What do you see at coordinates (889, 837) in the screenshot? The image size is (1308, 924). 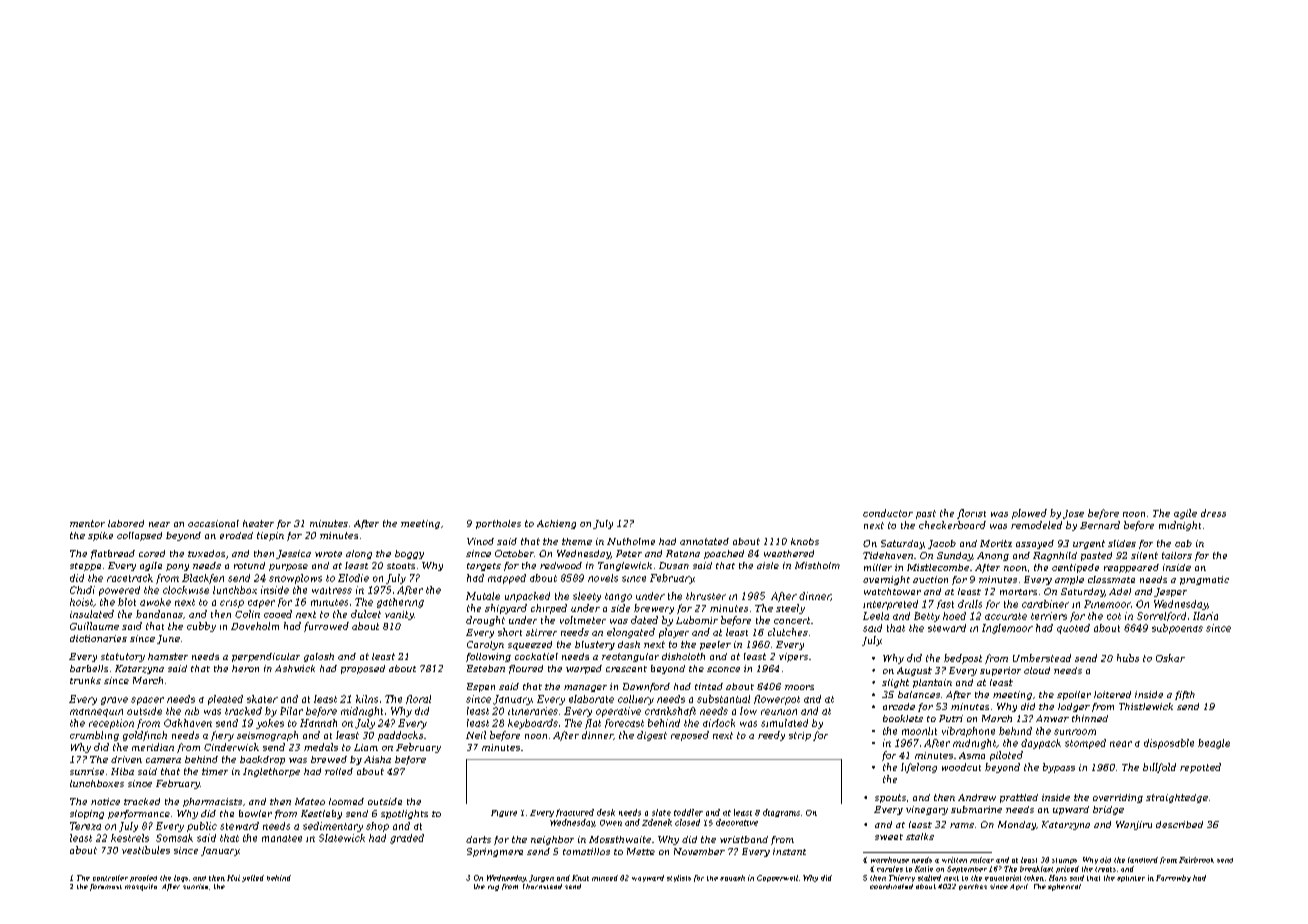 I see `sweet` at bounding box center [889, 837].
